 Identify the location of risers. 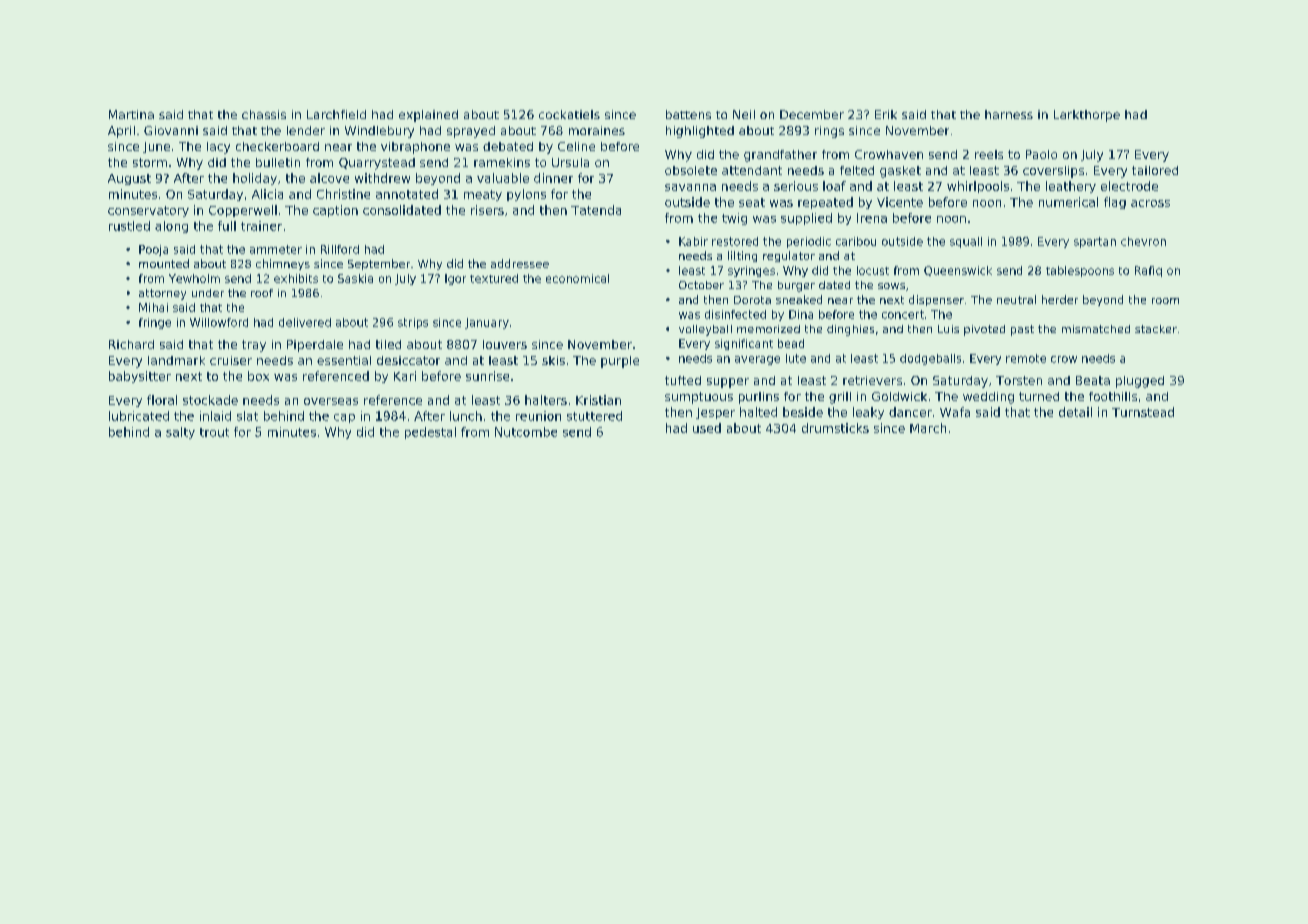
(487, 210).
